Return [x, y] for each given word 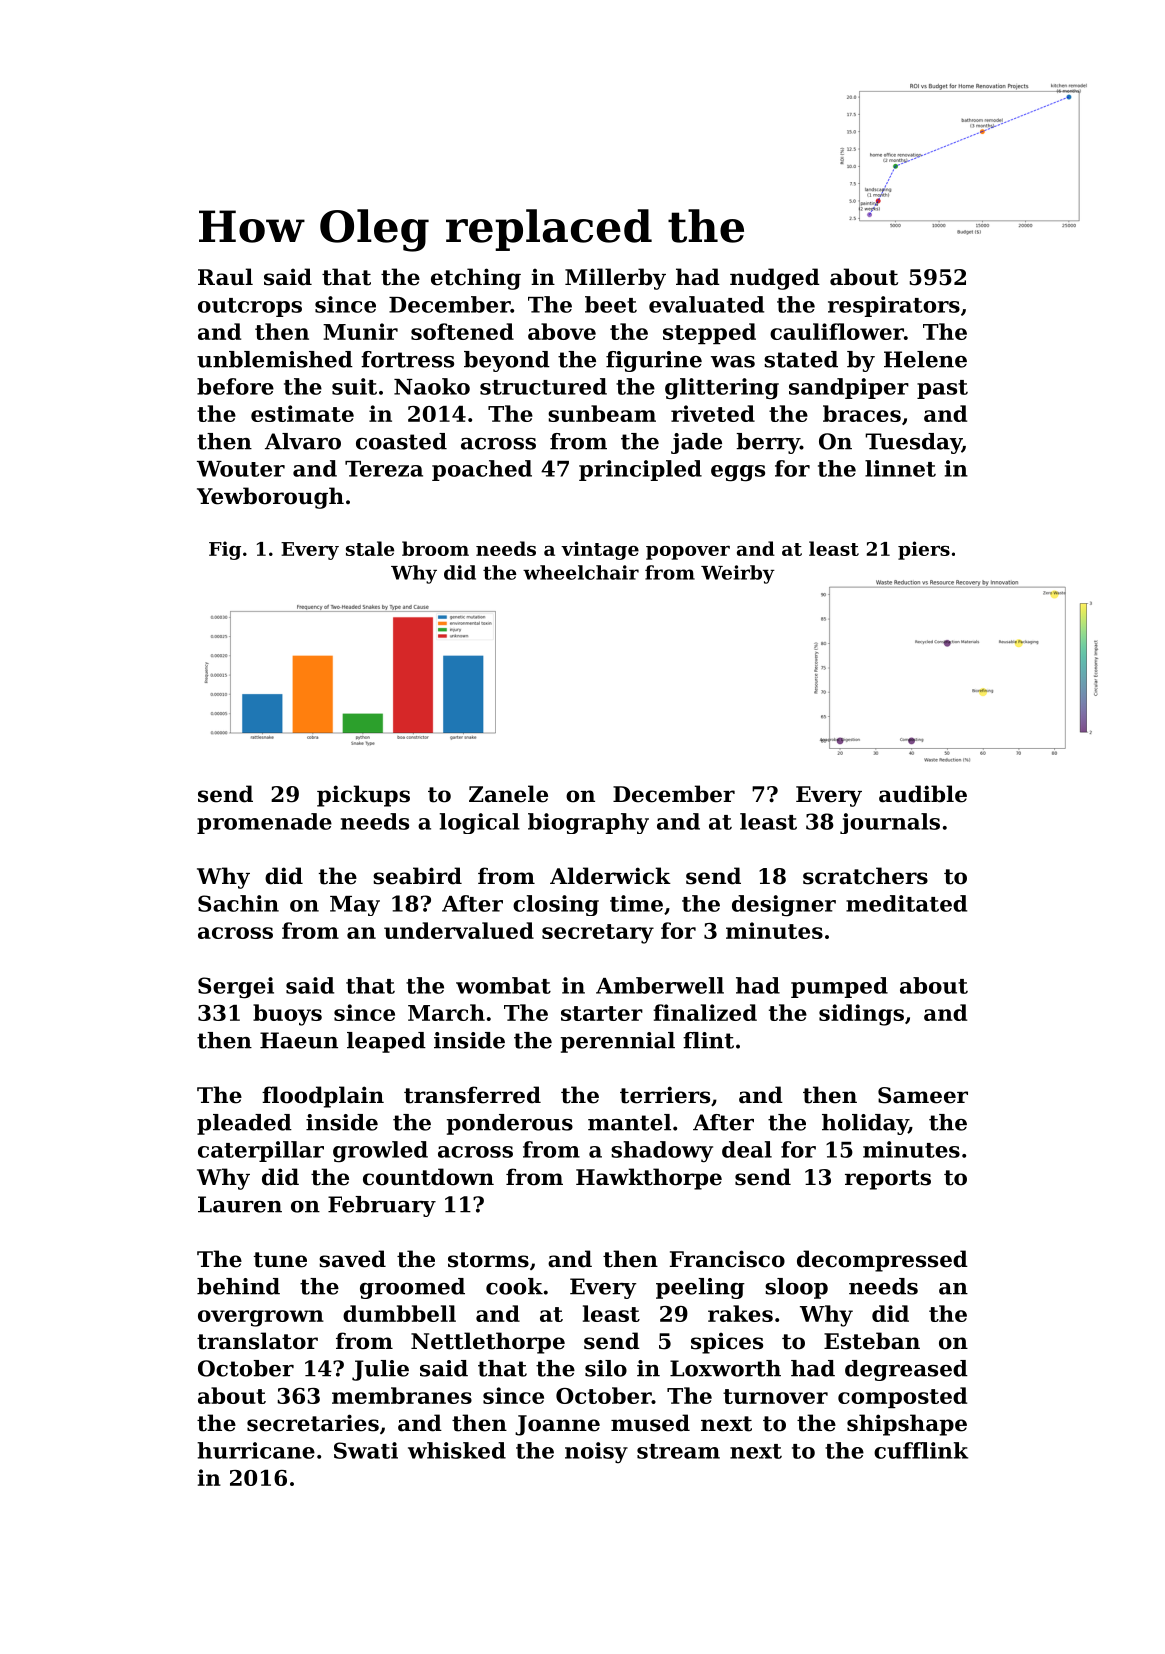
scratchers [865, 876]
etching [476, 279]
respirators [894, 306]
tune [280, 1260]
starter [602, 1013]
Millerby [615, 279]
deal [747, 1149]
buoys [287, 1015]
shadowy [662, 1151]
